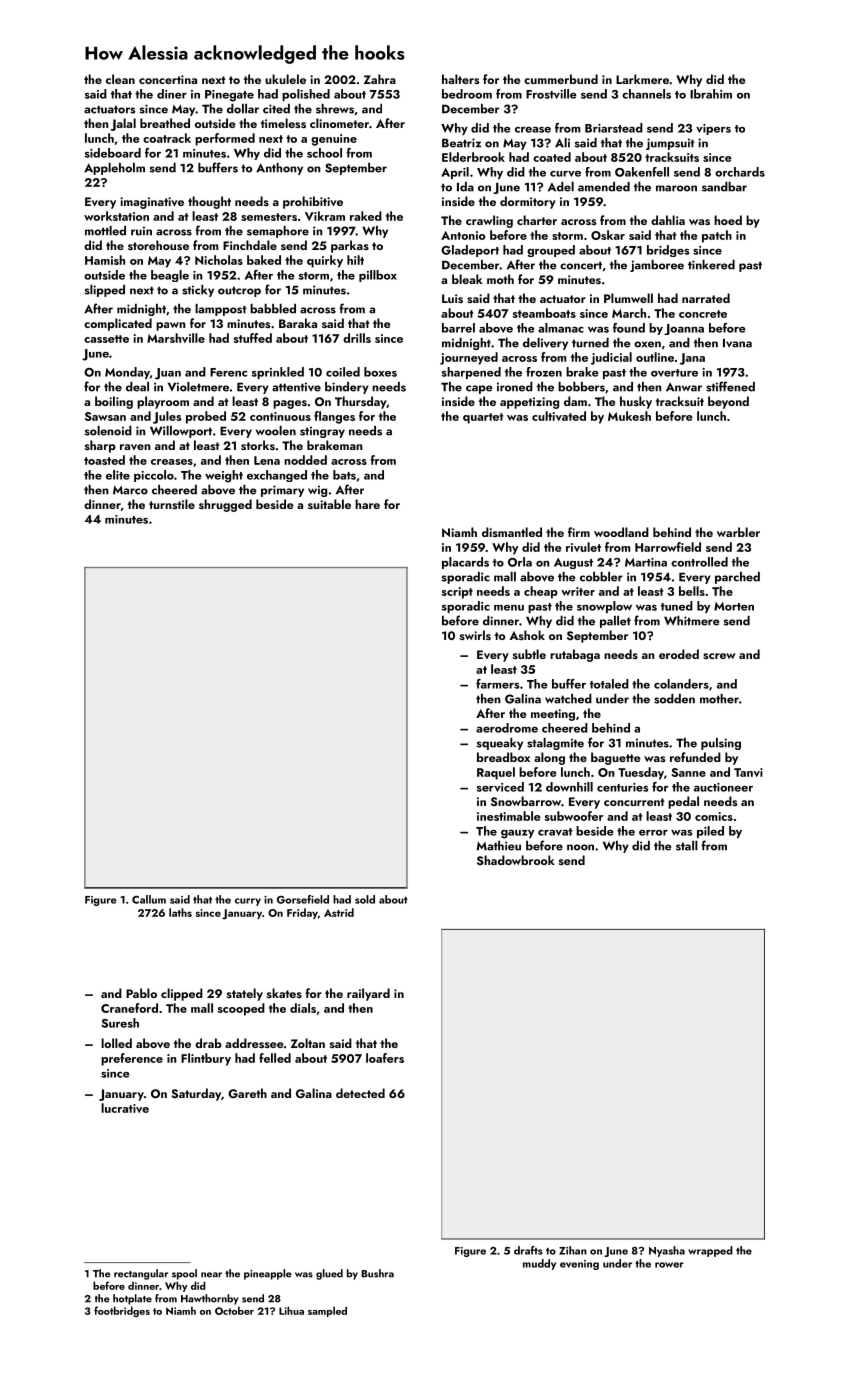  What do you see at coordinates (367, 504) in the document?
I see `hare` at bounding box center [367, 504].
